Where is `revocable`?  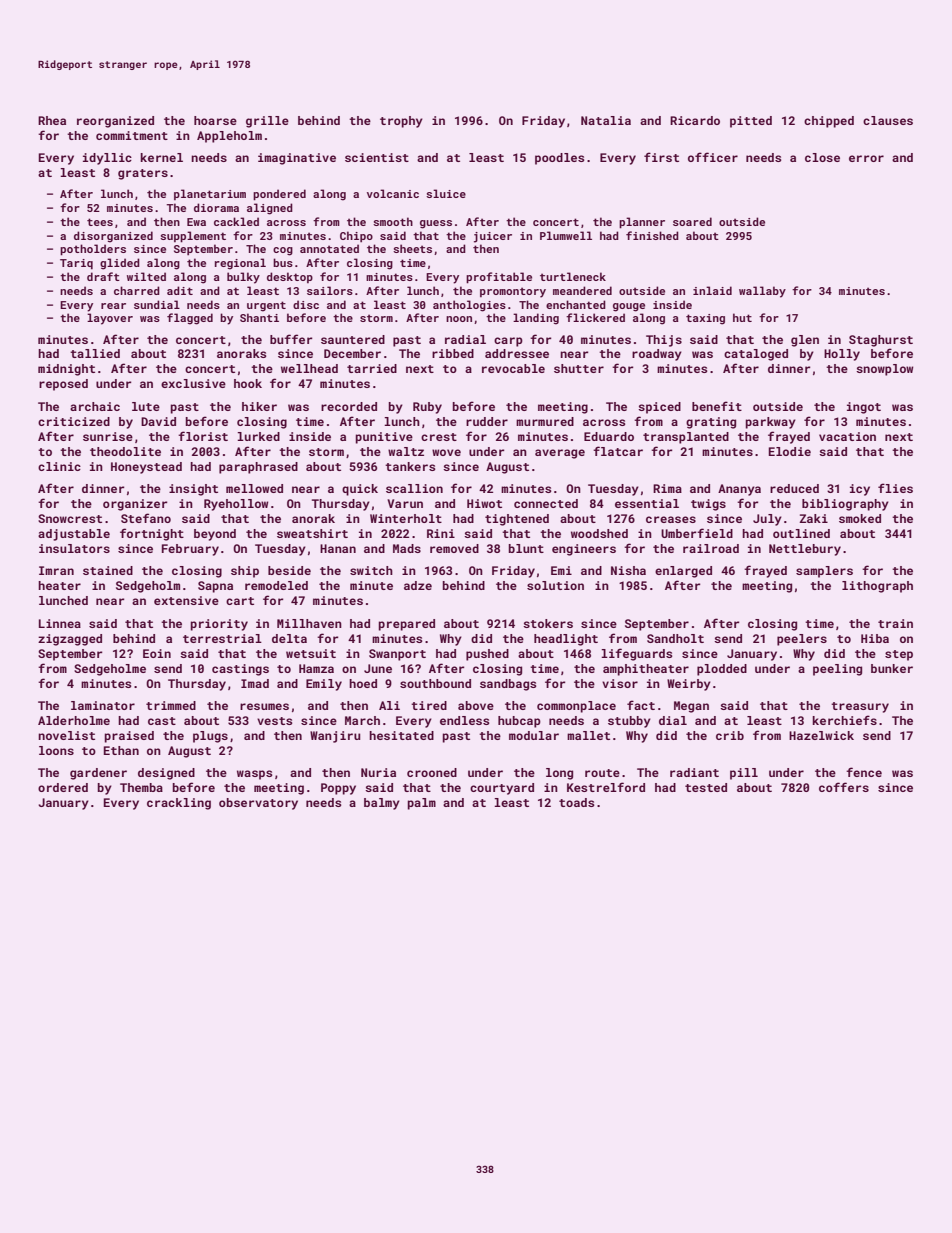
revocable is located at coordinates (513, 368).
